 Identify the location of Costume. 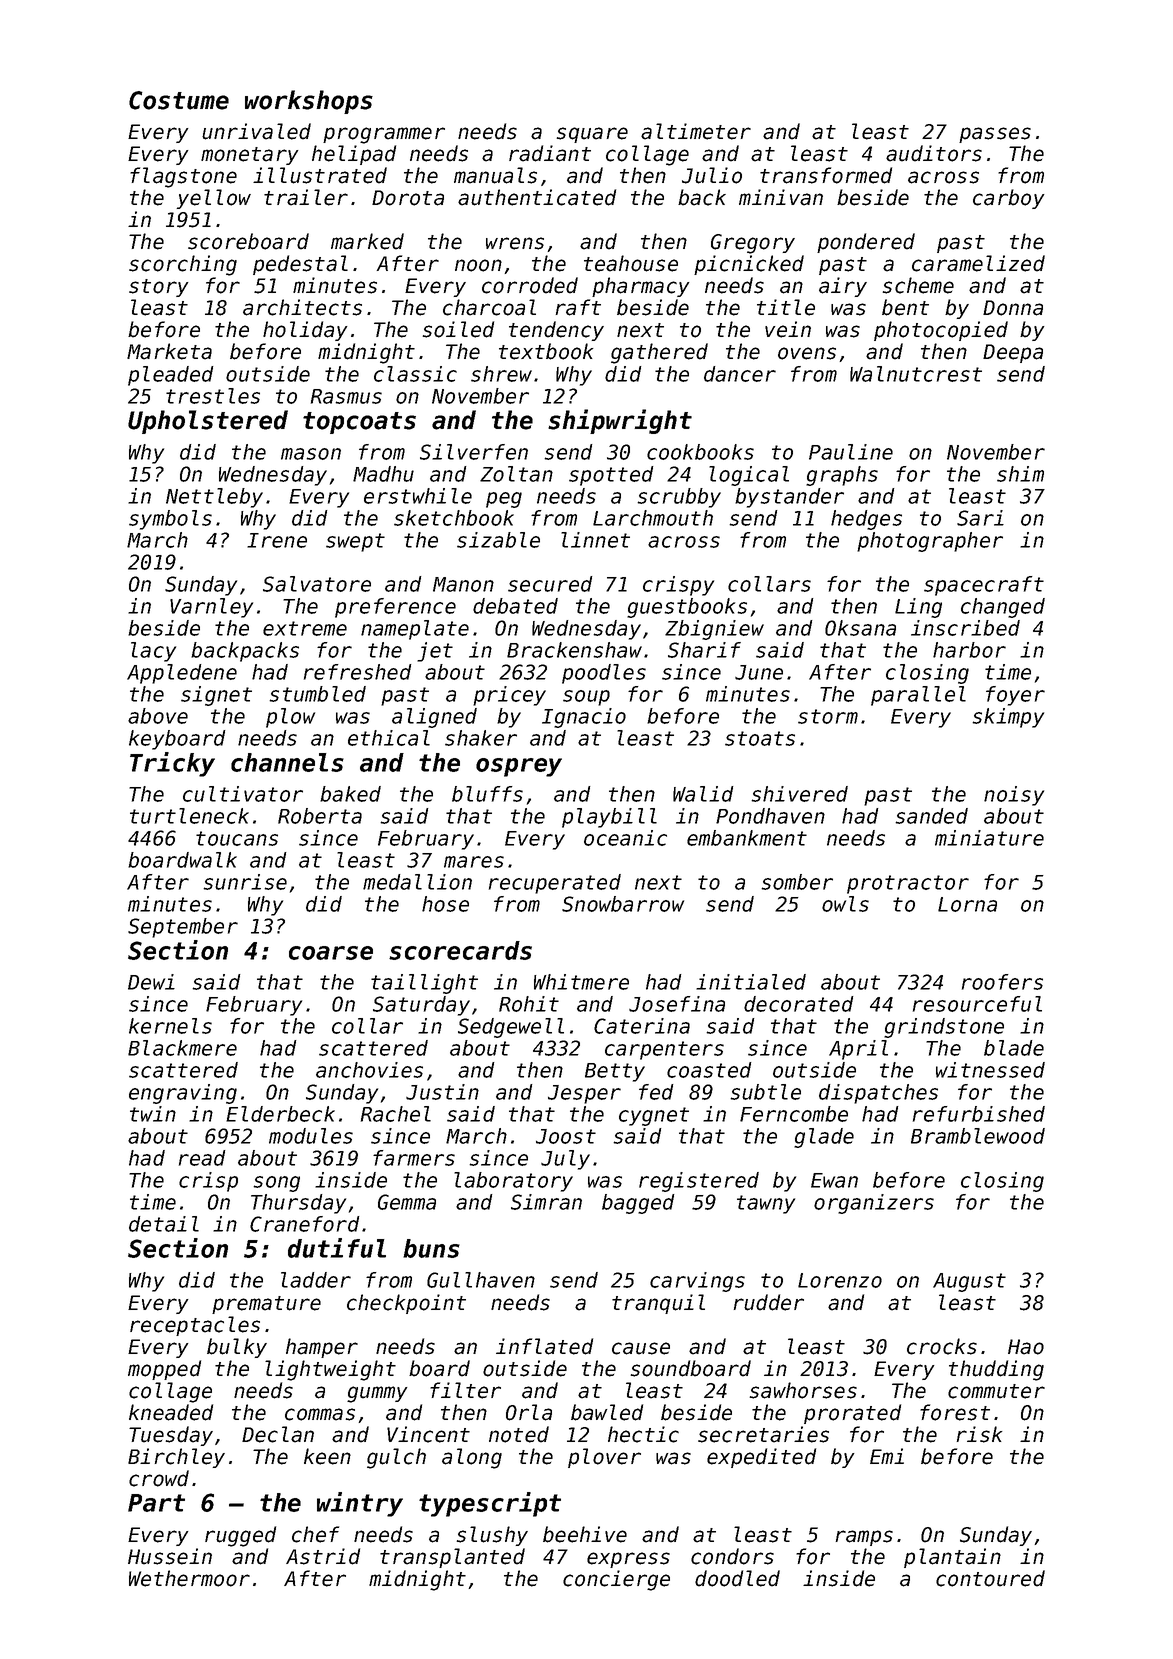
(179, 100).
